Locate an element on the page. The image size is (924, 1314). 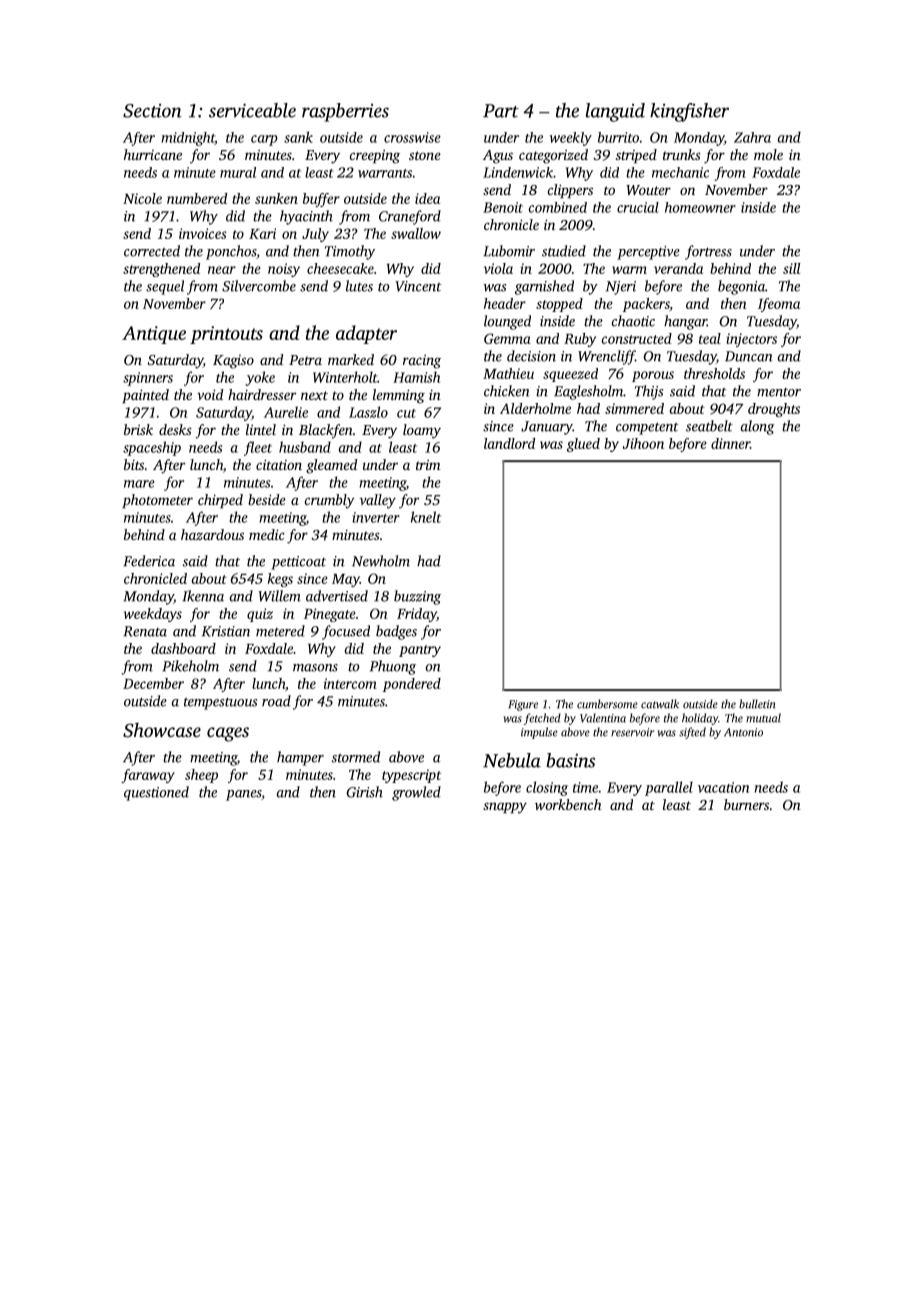
creeping is located at coordinates (375, 157).
